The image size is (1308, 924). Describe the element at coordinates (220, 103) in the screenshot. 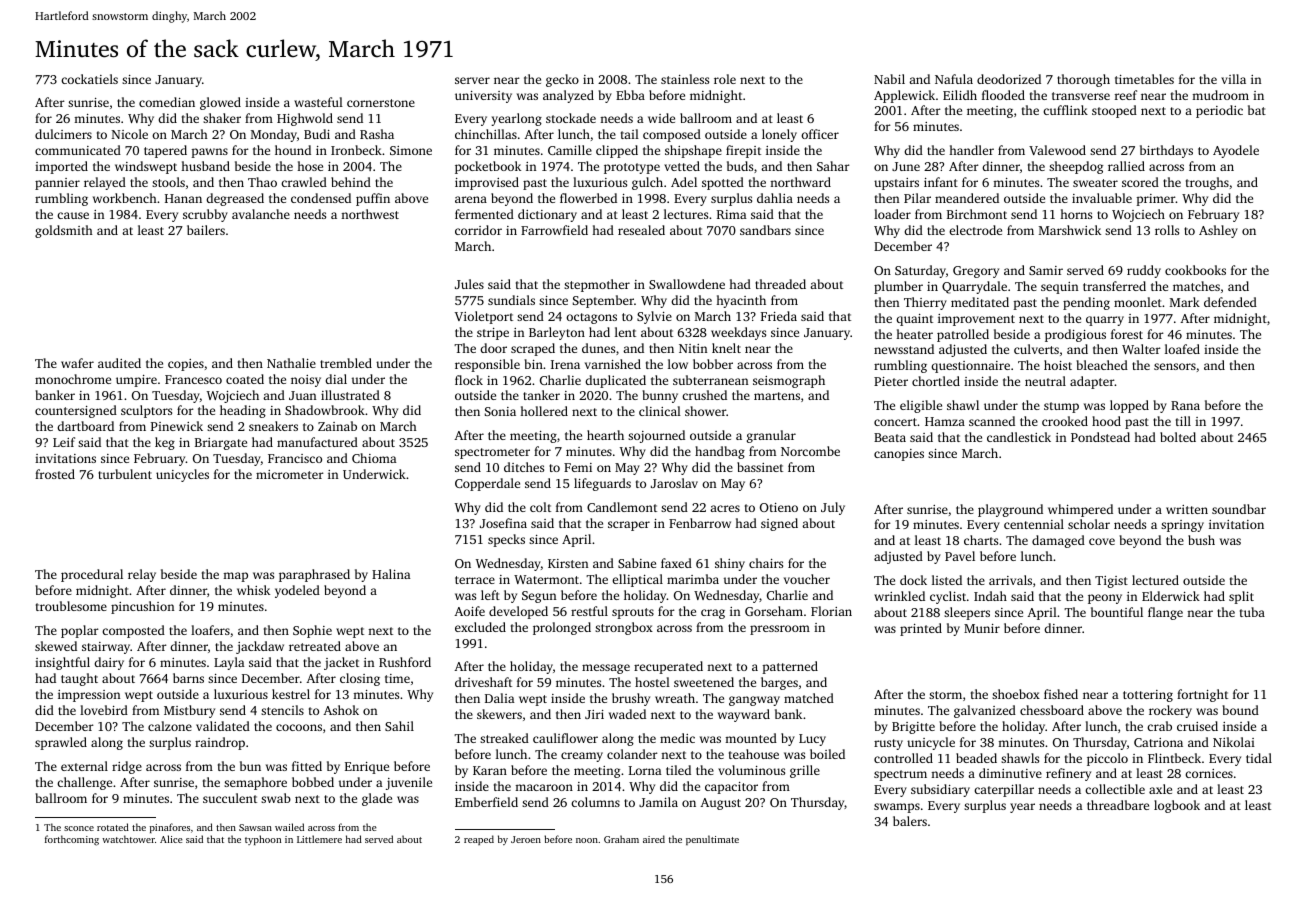

I see `glowed` at that location.
